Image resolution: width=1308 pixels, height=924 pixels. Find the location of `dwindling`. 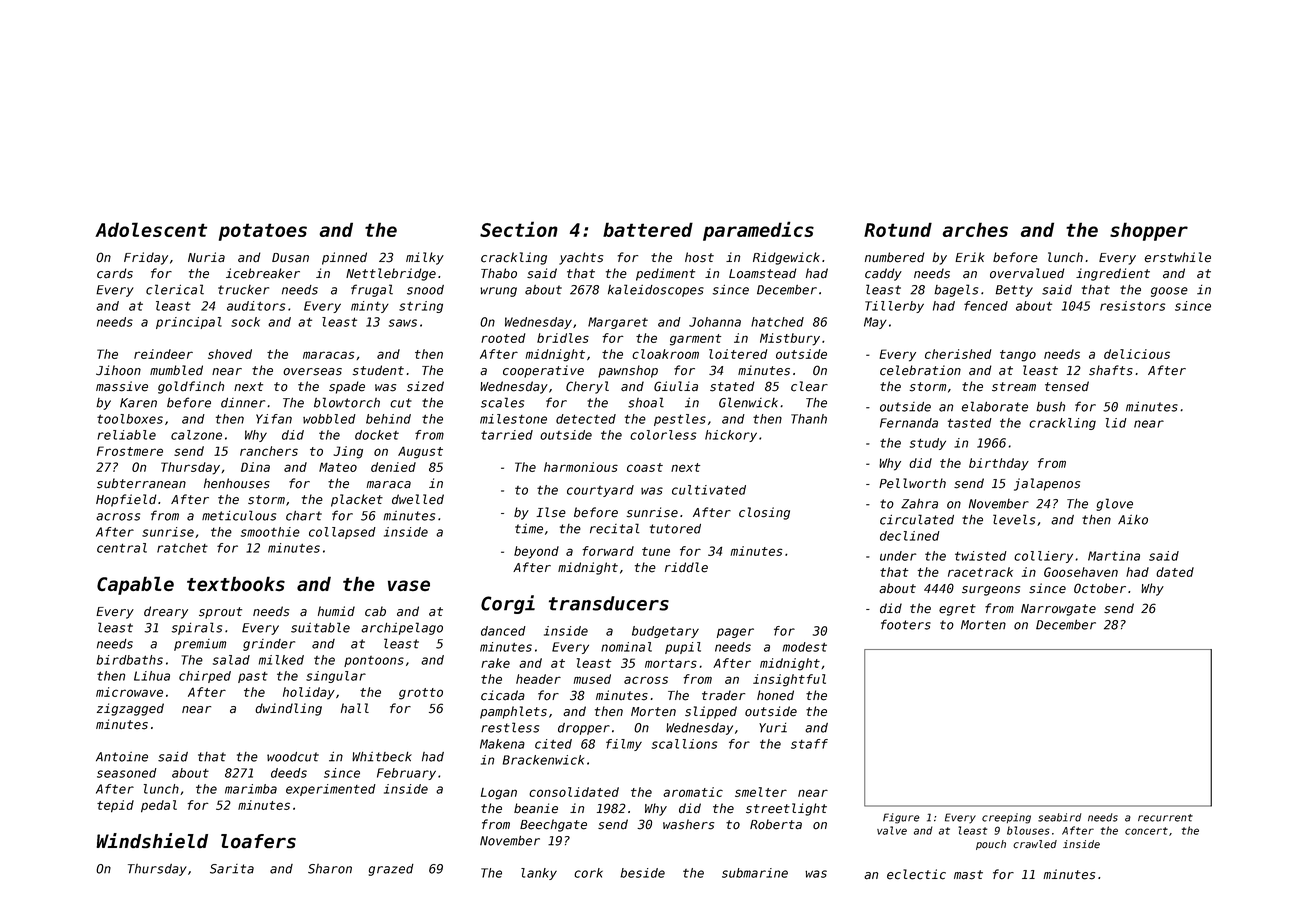

dwindling is located at coordinates (288, 709).
